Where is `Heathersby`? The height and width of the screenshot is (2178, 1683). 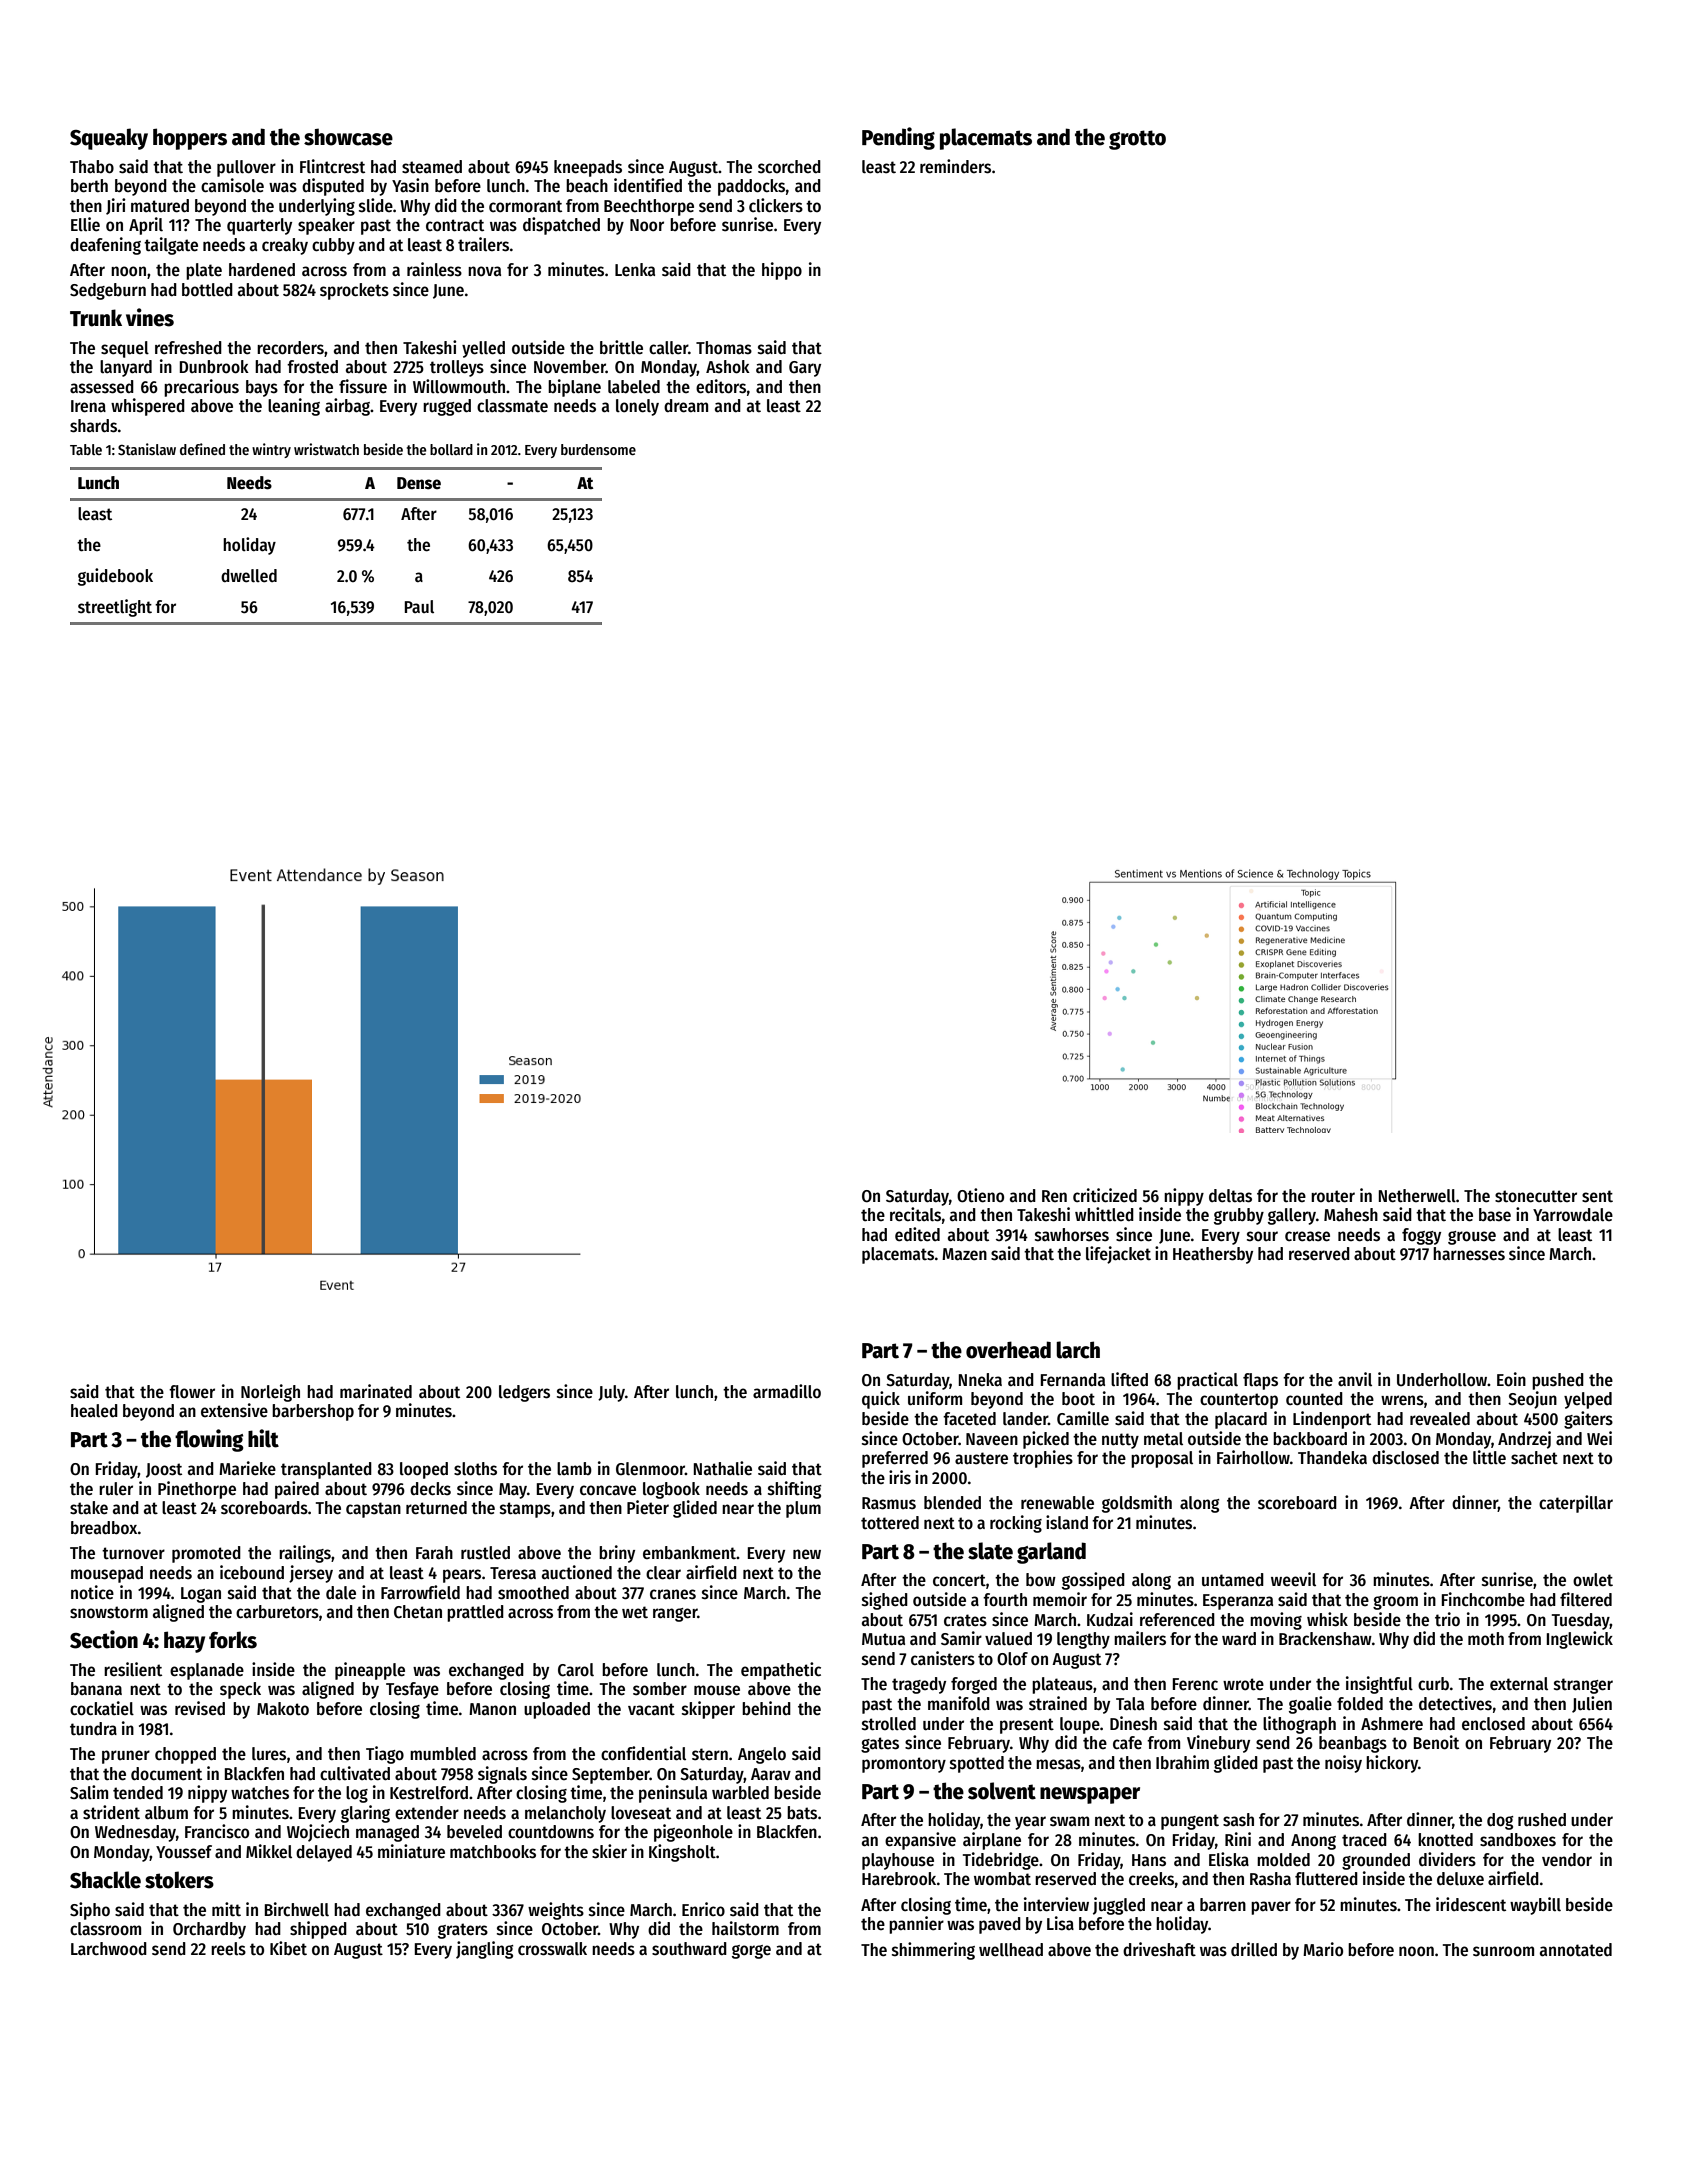 Heathersby is located at coordinates (1213, 1255).
